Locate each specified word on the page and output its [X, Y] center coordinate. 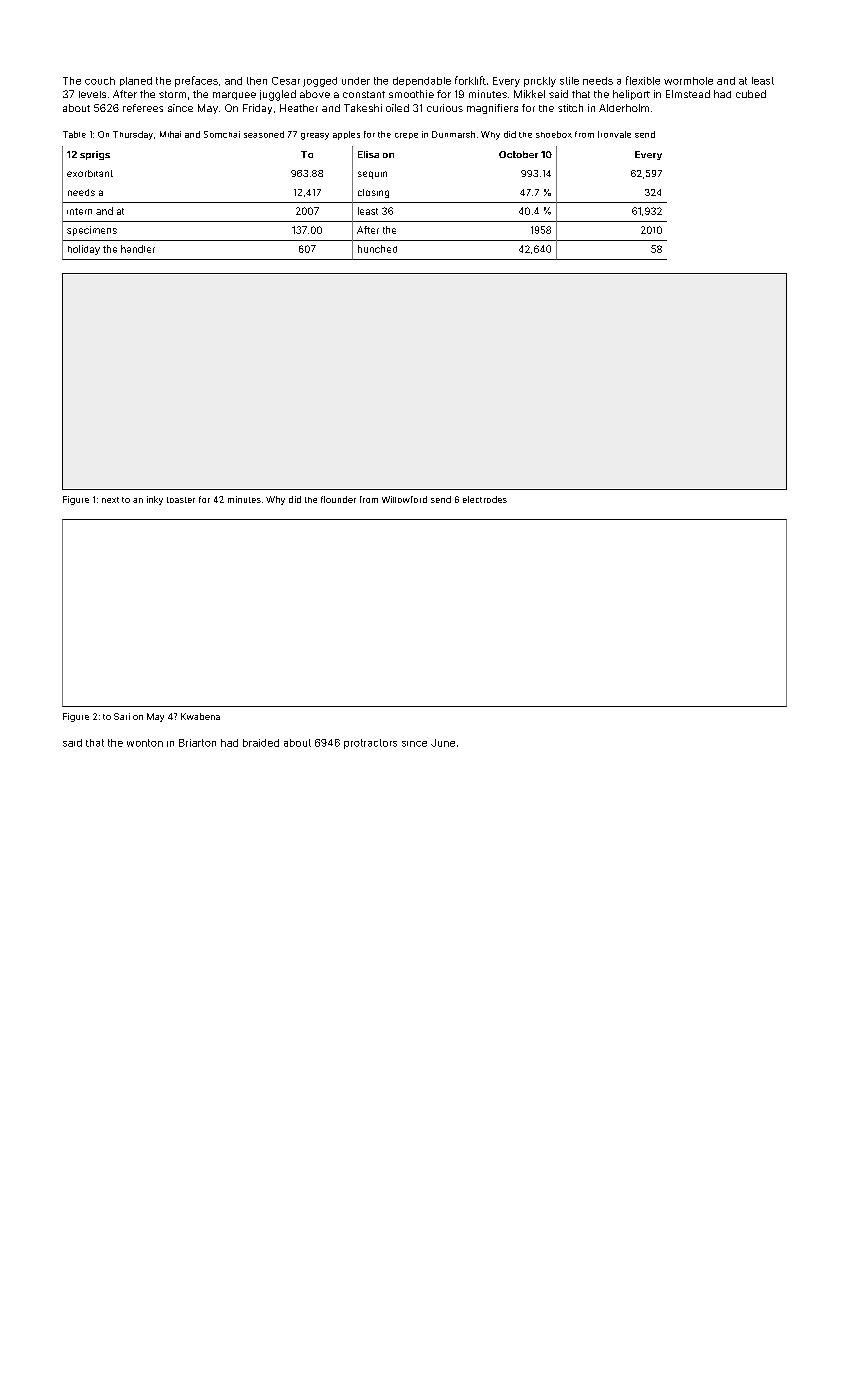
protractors [370, 744]
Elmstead [688, 94]
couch [100, 81]
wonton [145, 743]
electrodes [485, 499]
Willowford [404, 499]
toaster [181, 500]
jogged [320, 82]
